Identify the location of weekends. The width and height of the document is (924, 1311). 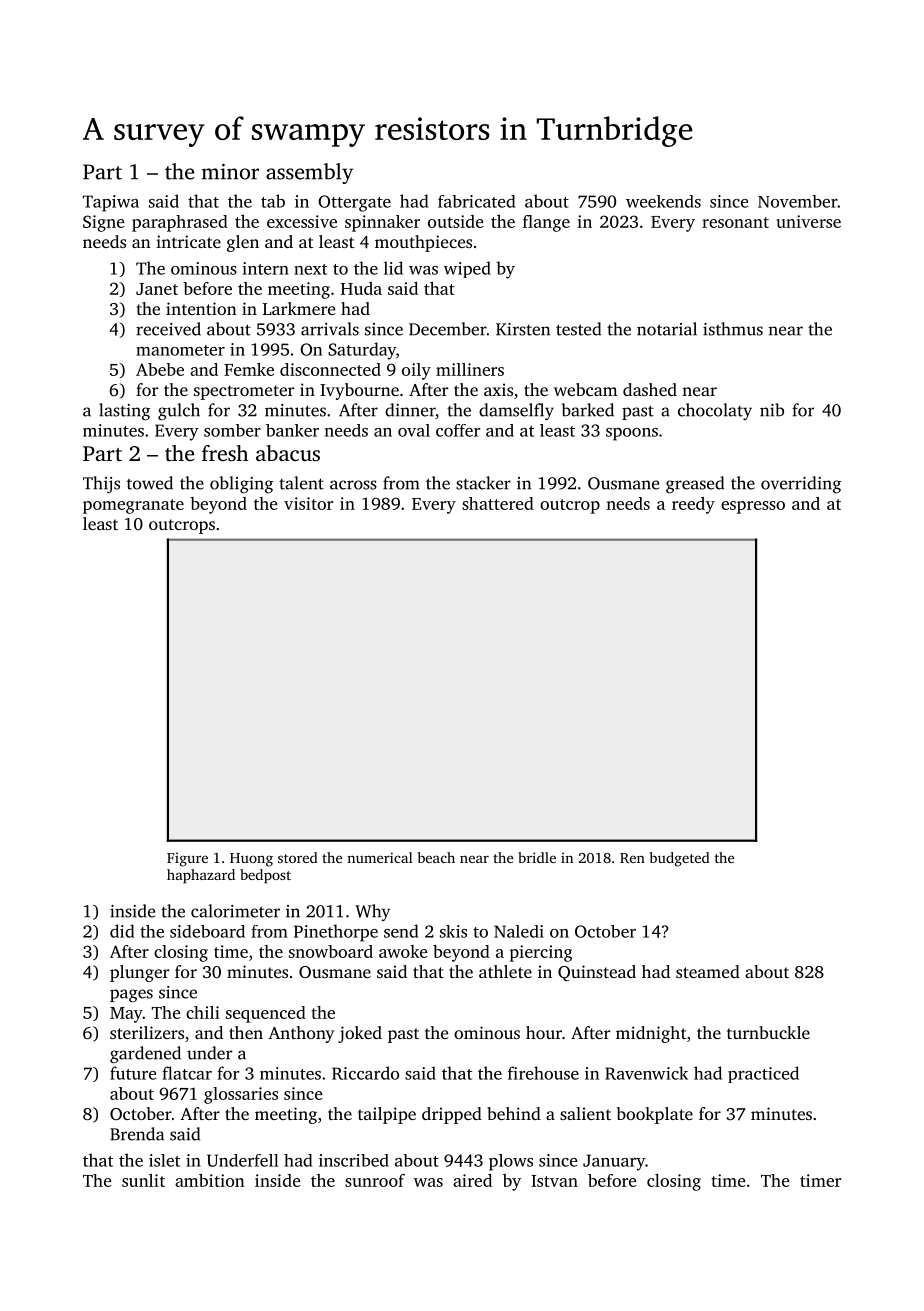
(663, 201).
